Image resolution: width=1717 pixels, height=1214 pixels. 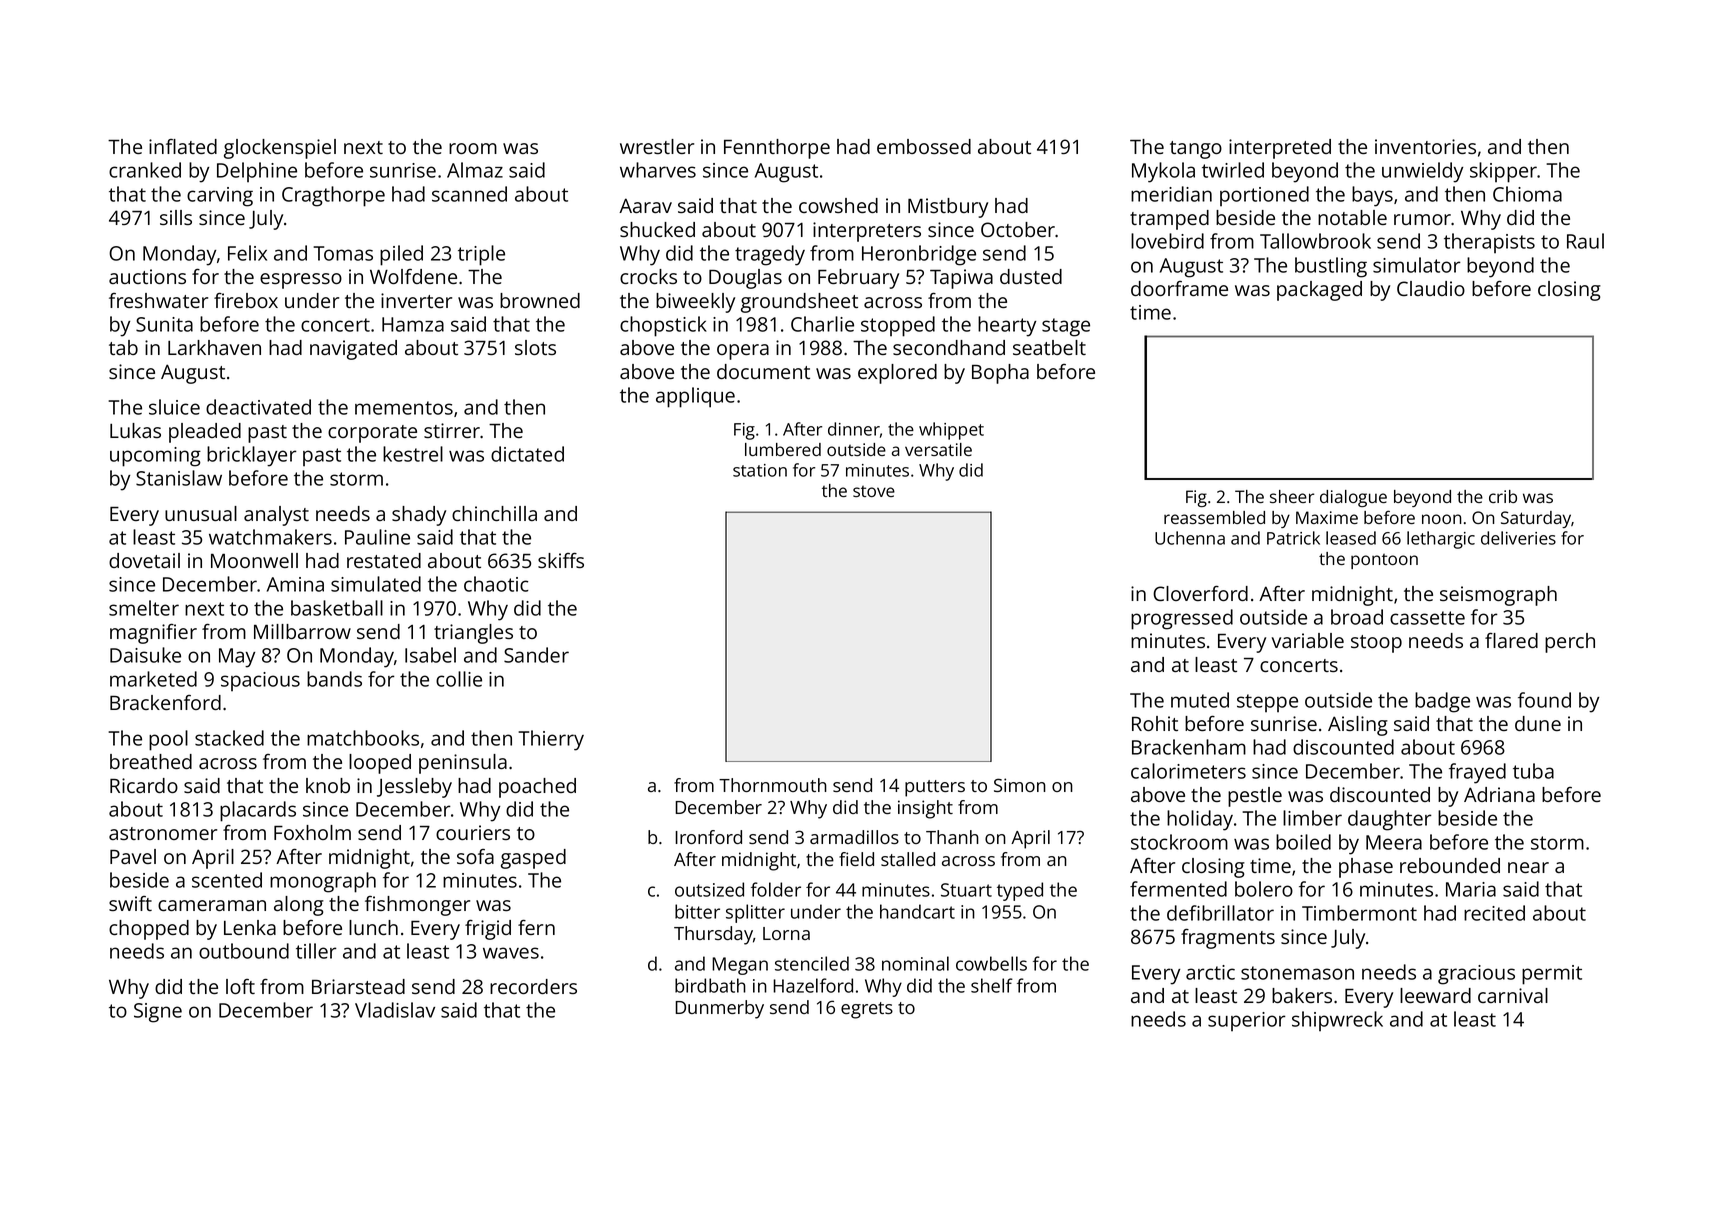 What do you see at coordinates (1518, 538) in the image?
I see `deliveries` at bounding box center [1518, 538].
